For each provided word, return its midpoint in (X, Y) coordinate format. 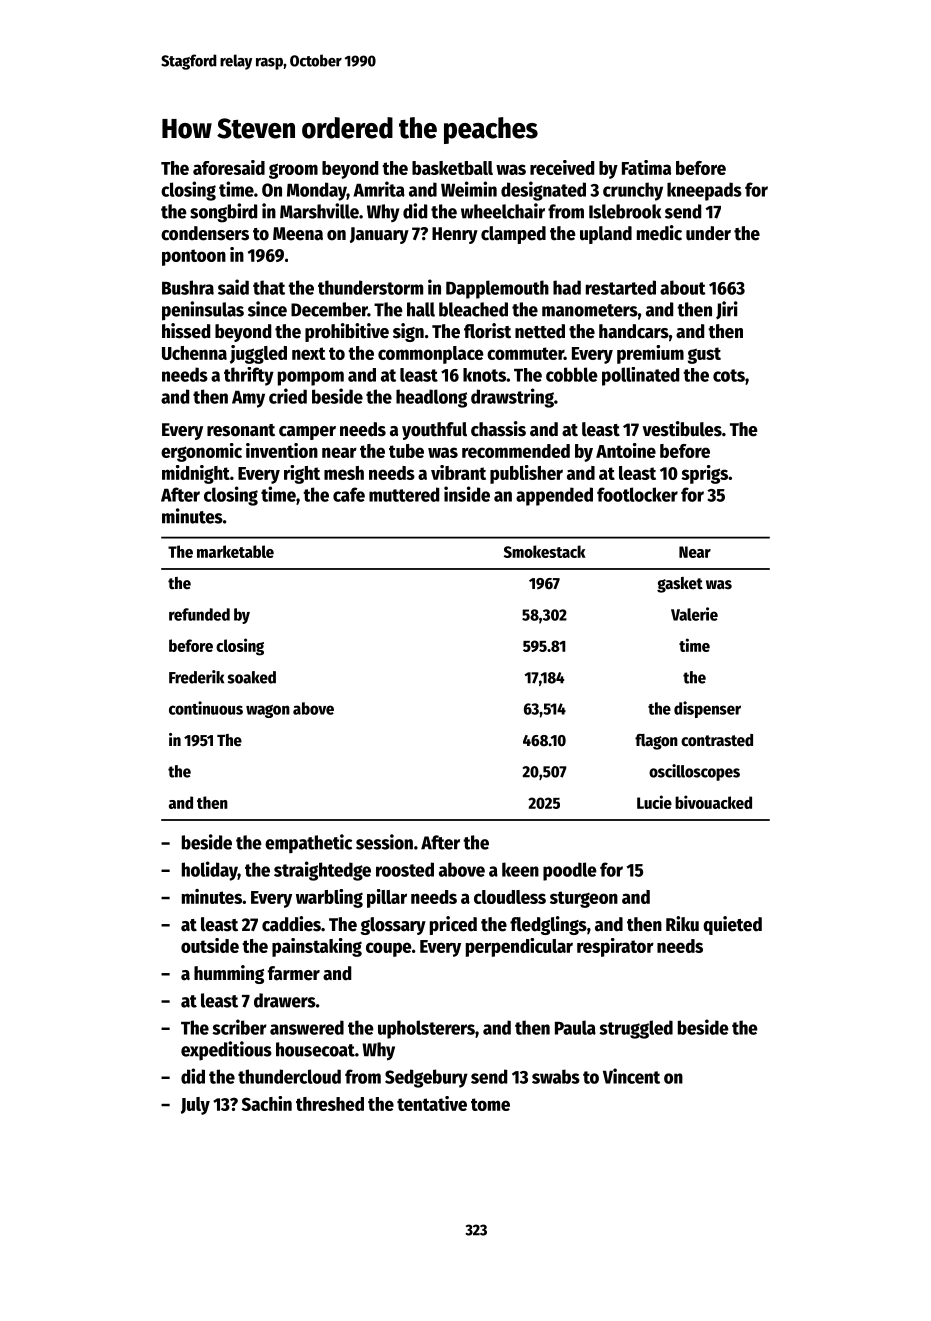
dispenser (707, 709)
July (195, 1106)
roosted (405, 869)
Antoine (626, 450)
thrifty (249, 376)
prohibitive (347, 332)
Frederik (196, 677)
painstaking (317, 947)
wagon (268, 711)
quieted (732, 925)
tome (490, 1104)
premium (650, 354)
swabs (556, 1076)
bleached (473, 309)
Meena (298, 234)
